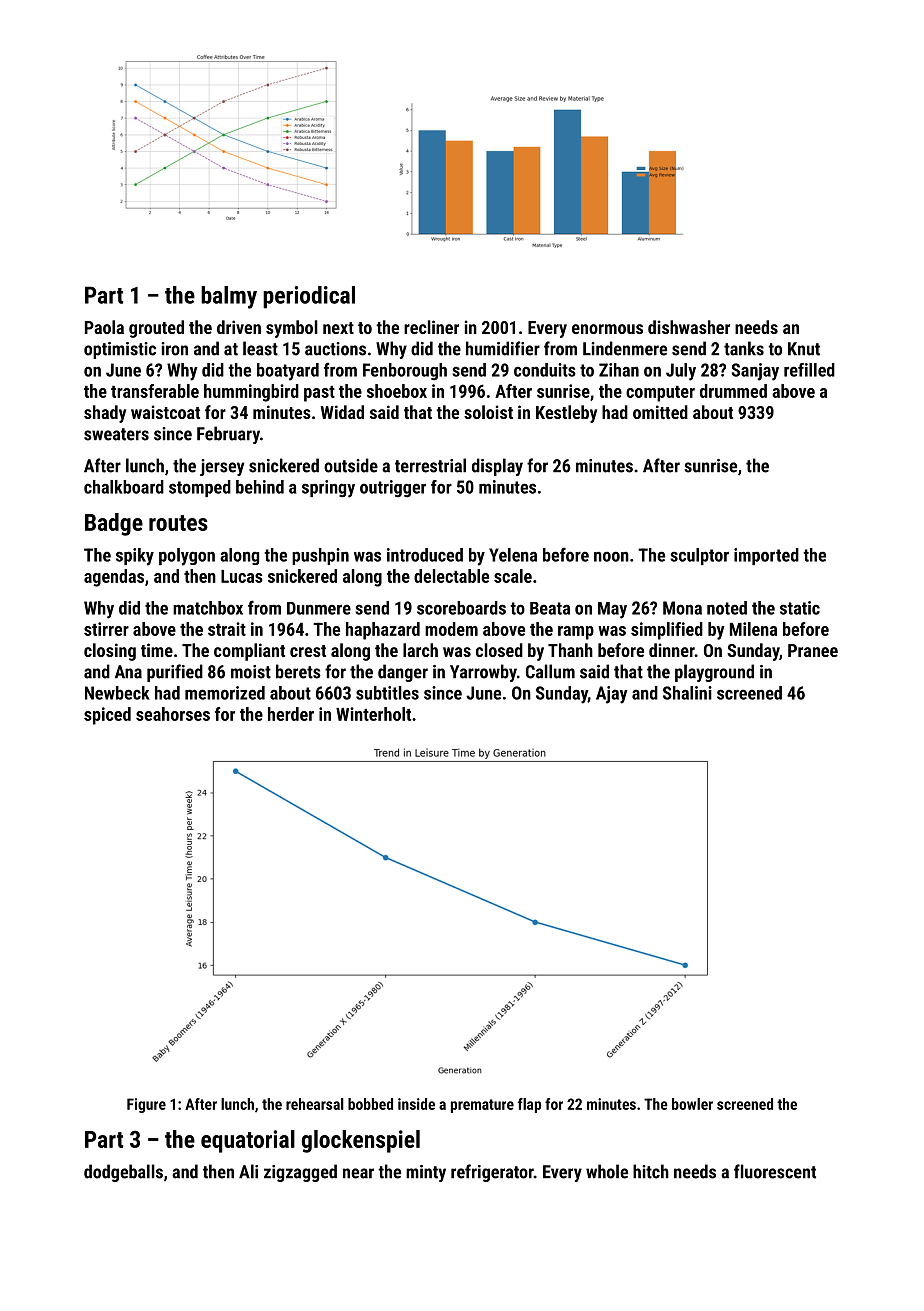 This screenshot has width=924, height=1311. Describe the element at coordinates (123, 1173) in the screenshot. I see `dodgeballs` at that location.
